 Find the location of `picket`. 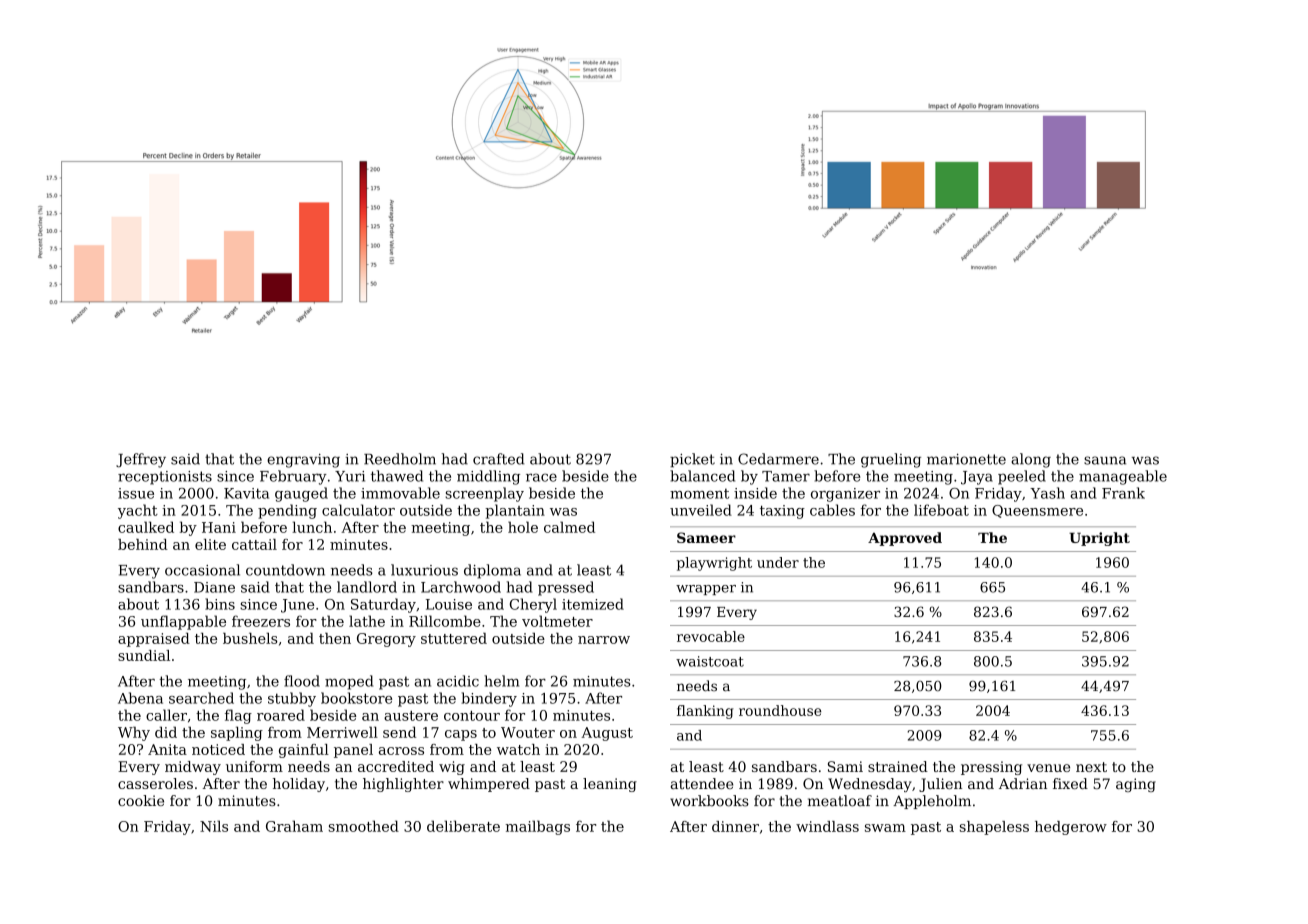

picket is located at coordinates (692, 460).
